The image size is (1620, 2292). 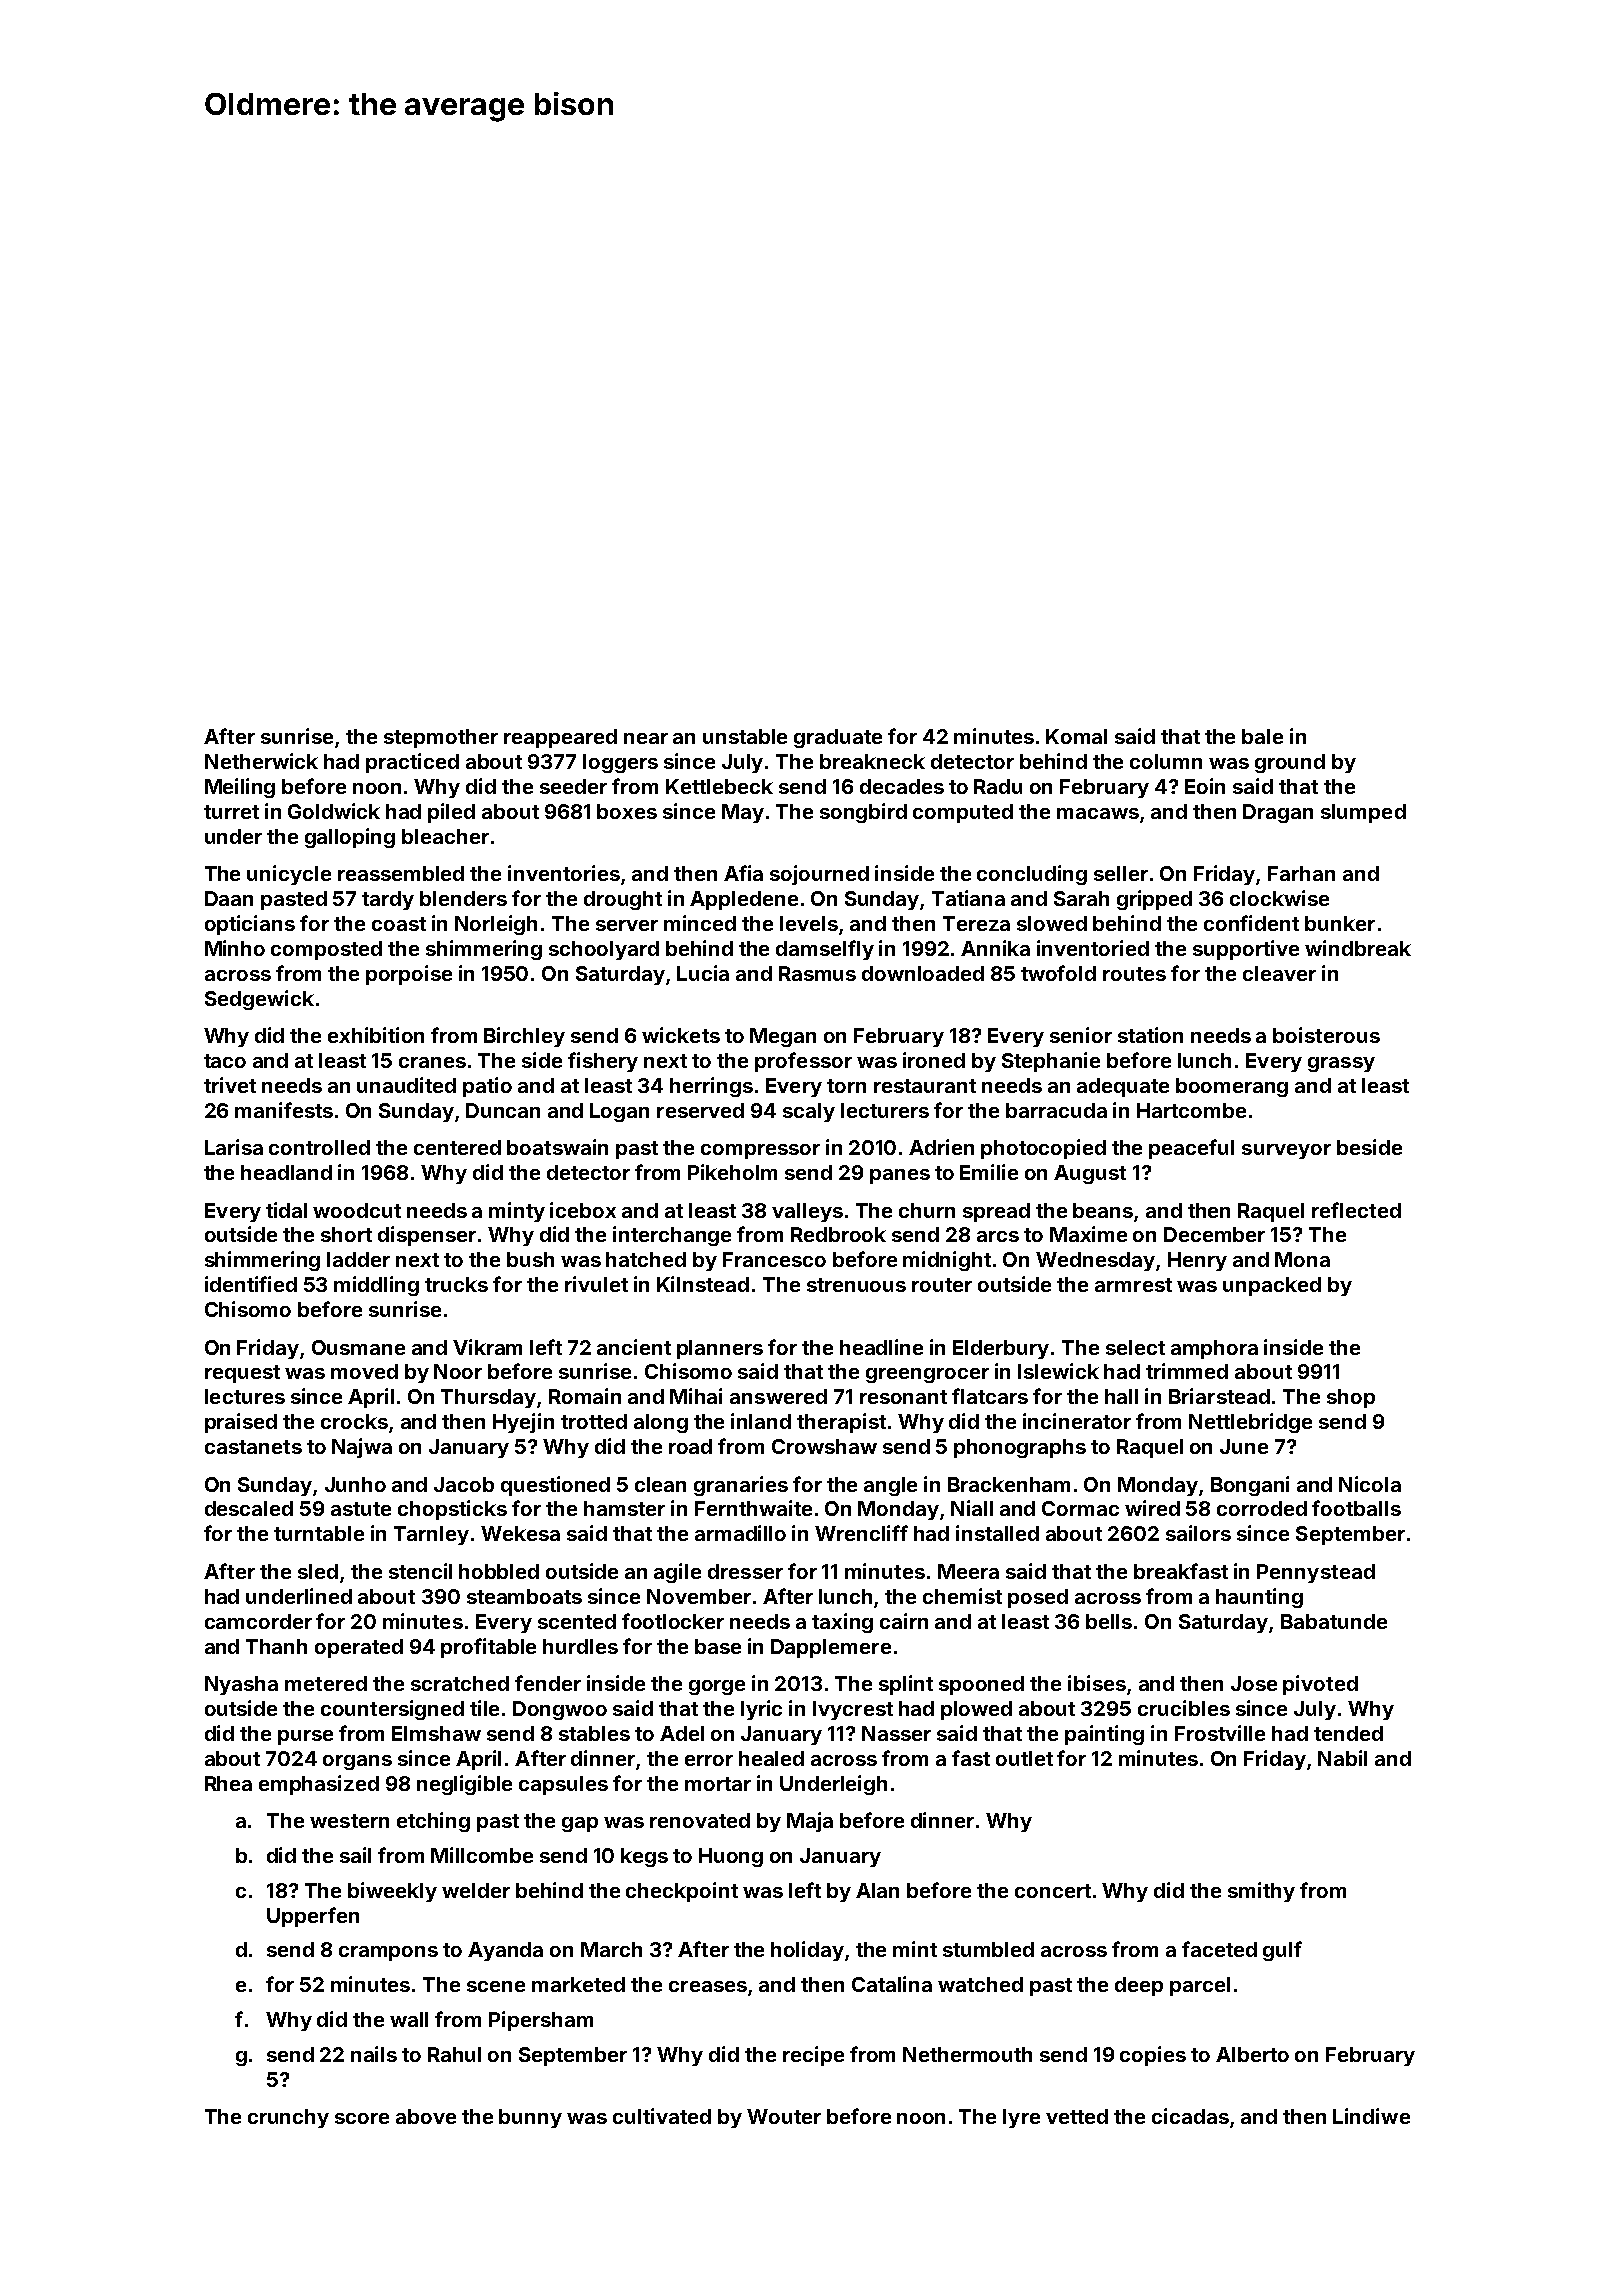 What do you see at coordinates (881, 1347) in the screenshot?
I see `headline` at bounding box center [881, 1347].
